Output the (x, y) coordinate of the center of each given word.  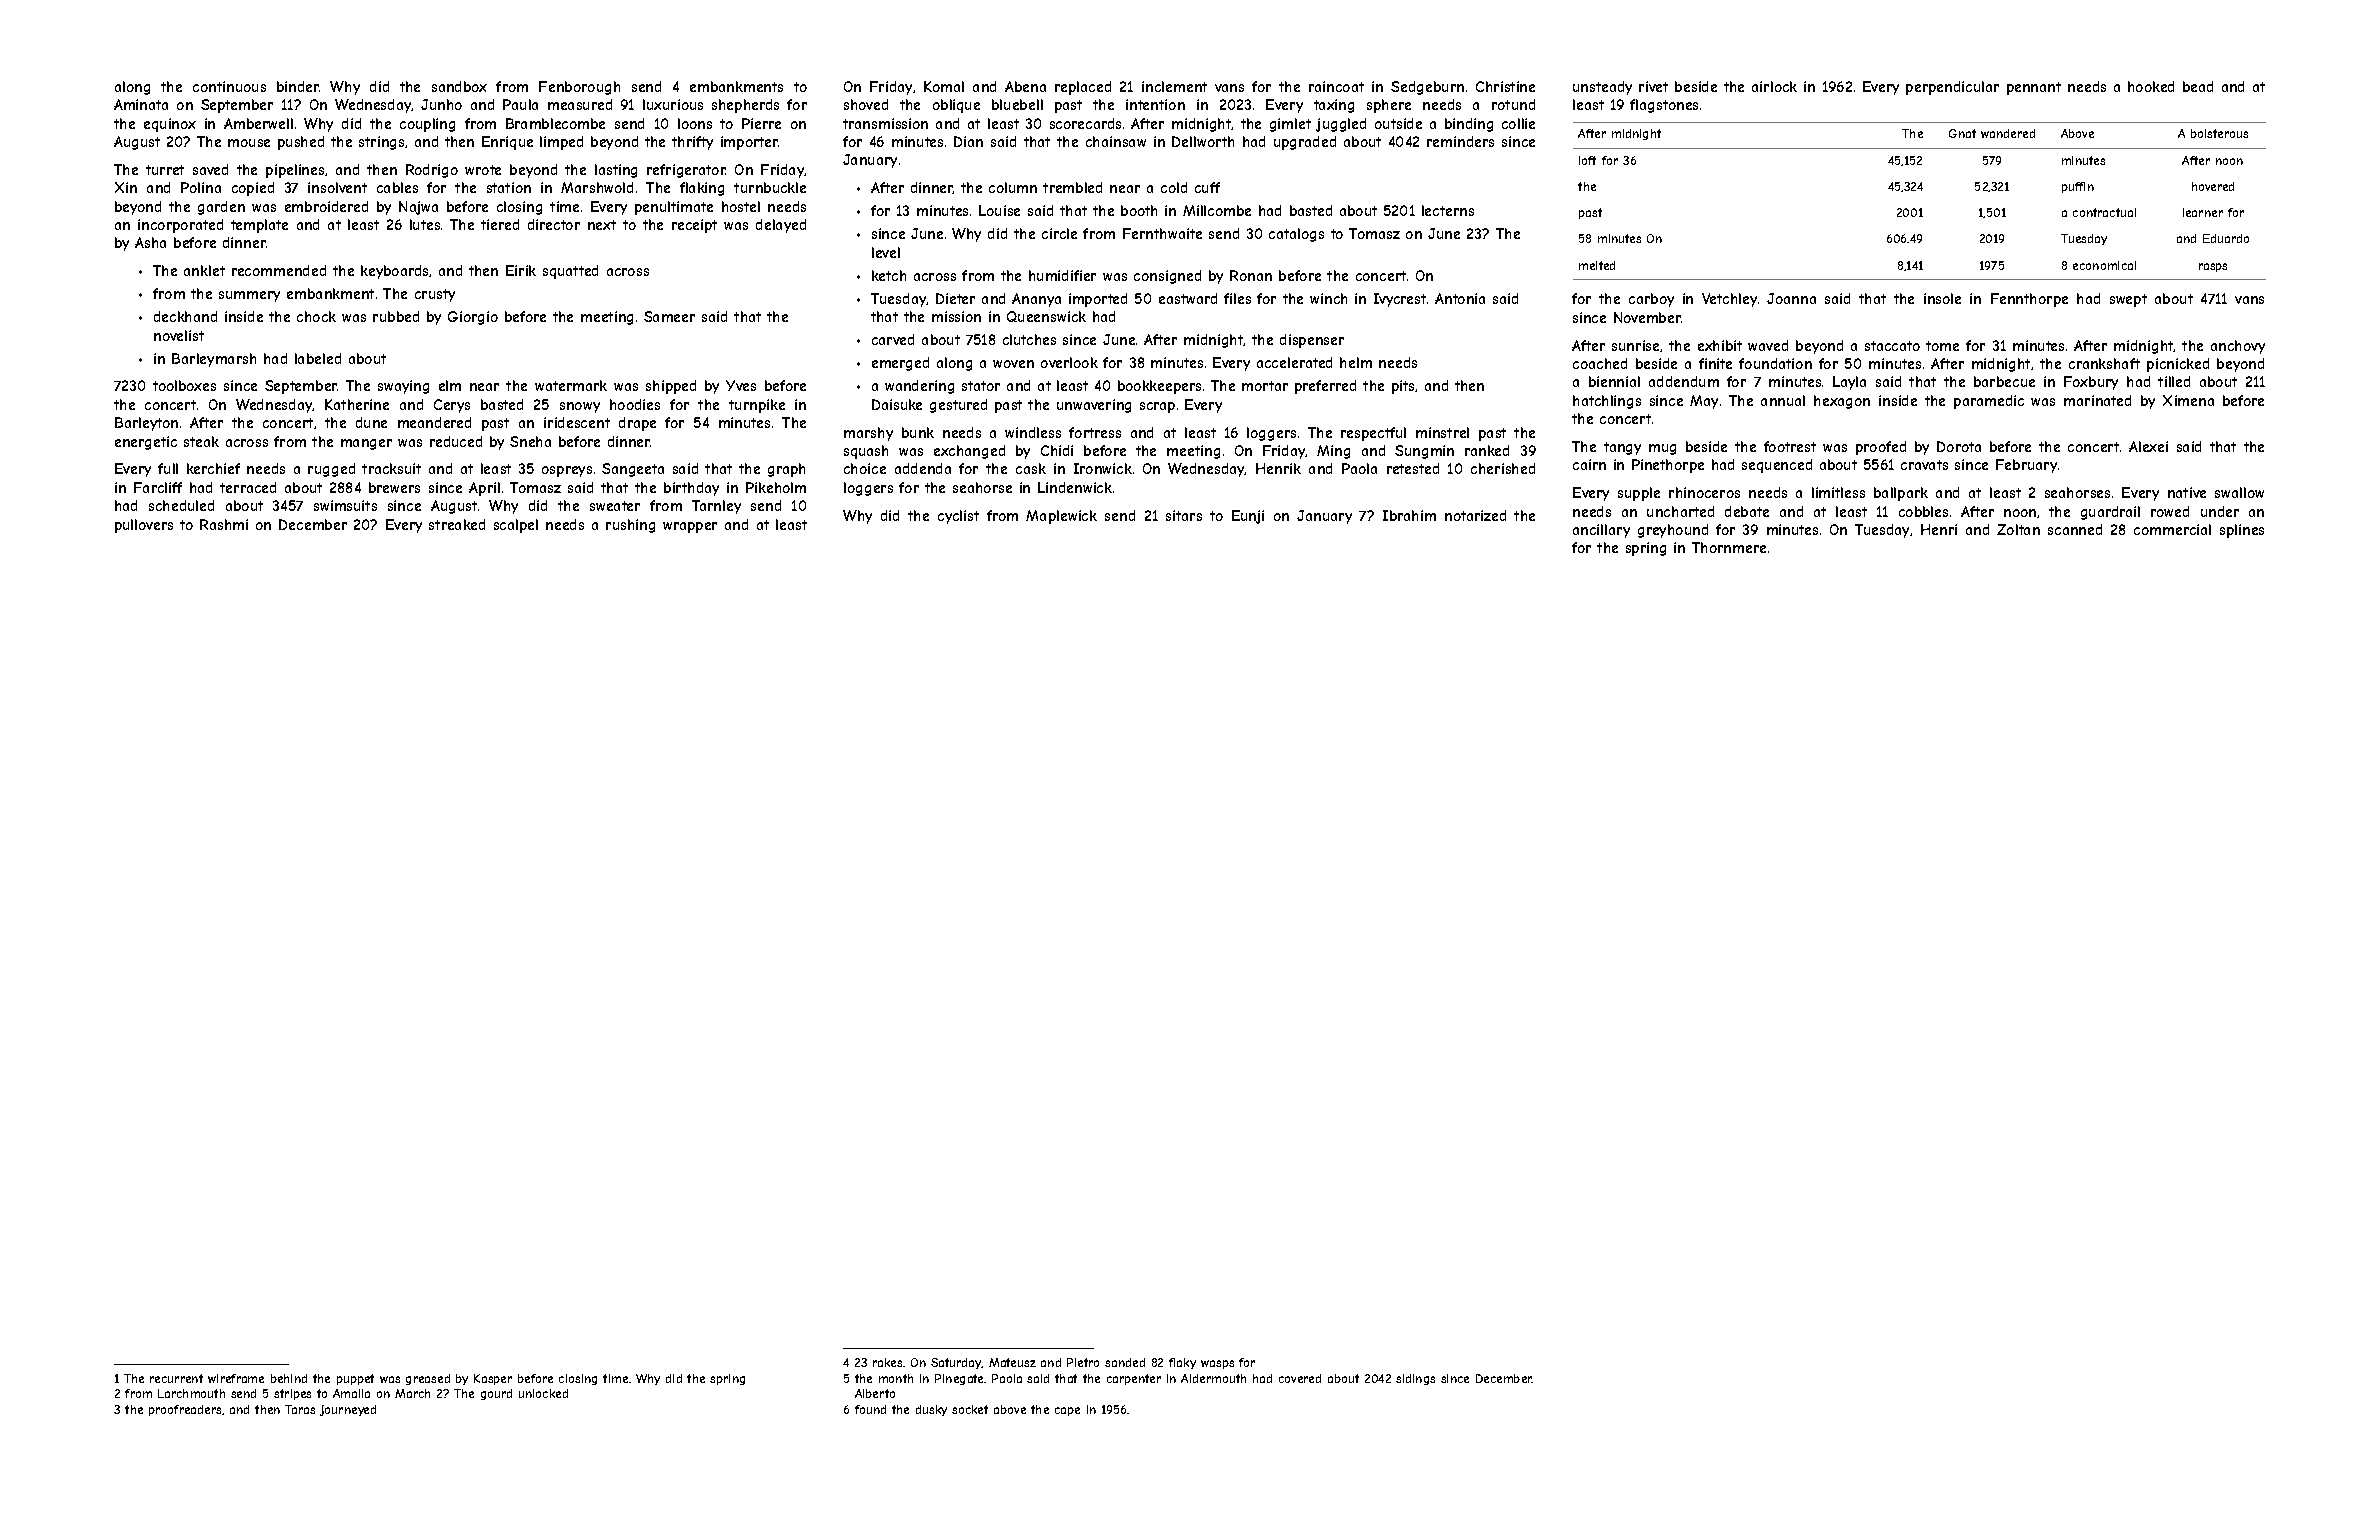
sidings (1415, 1379)
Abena (1025, 86)
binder (298, 86)
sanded (1125, 1362)
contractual (2104, 212)
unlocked (543, 1393)
